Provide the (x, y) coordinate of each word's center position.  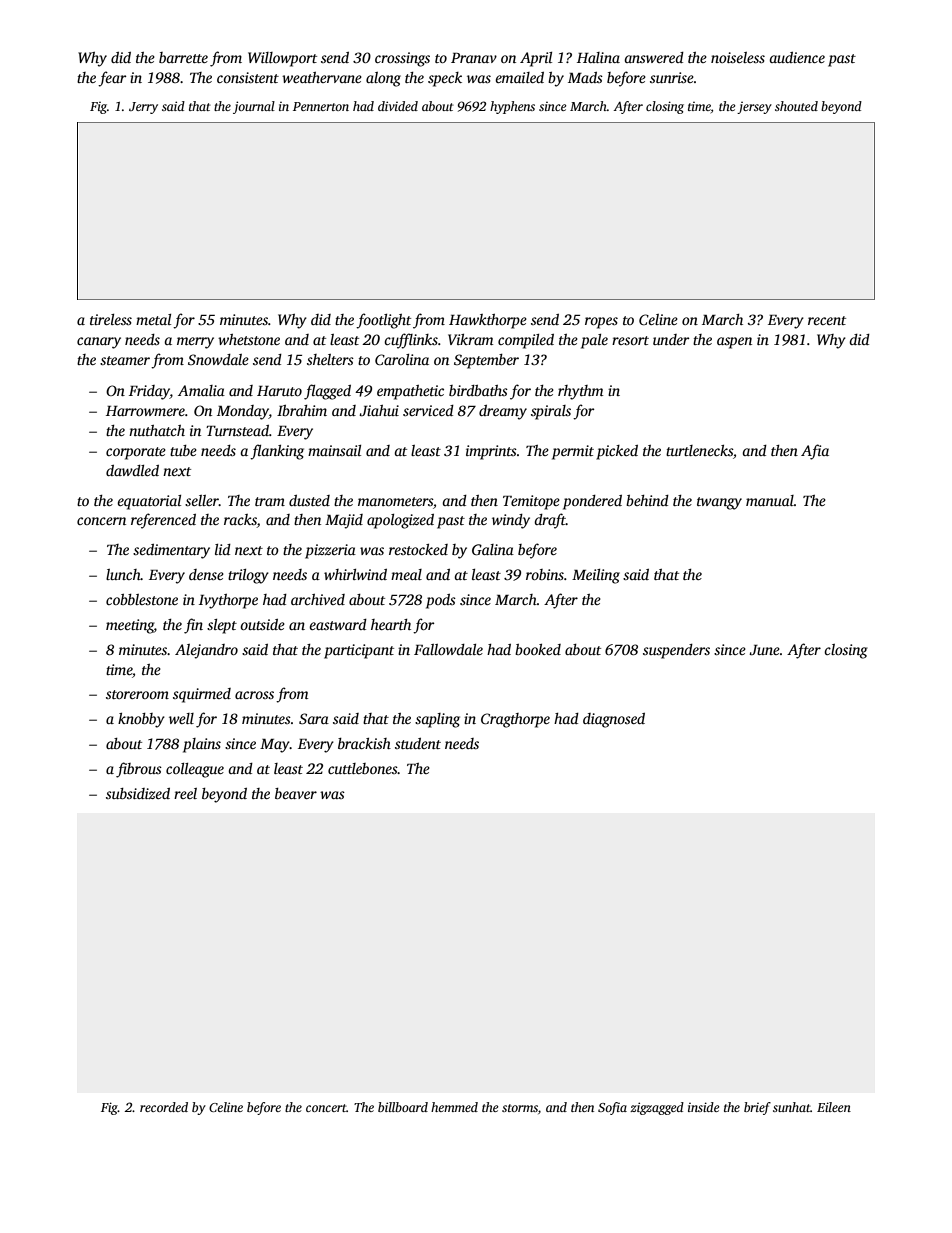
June (764, 650)
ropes (601, 323)
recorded (164, 1107)
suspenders (676, 651)
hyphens (512, 107)
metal (153, 319)
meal (406, 574)
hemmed (454, 1107)
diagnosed (614, 720)
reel (185, 793)
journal (254, 107)
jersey (754, 108)
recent (827, 320)
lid (223, 549)
